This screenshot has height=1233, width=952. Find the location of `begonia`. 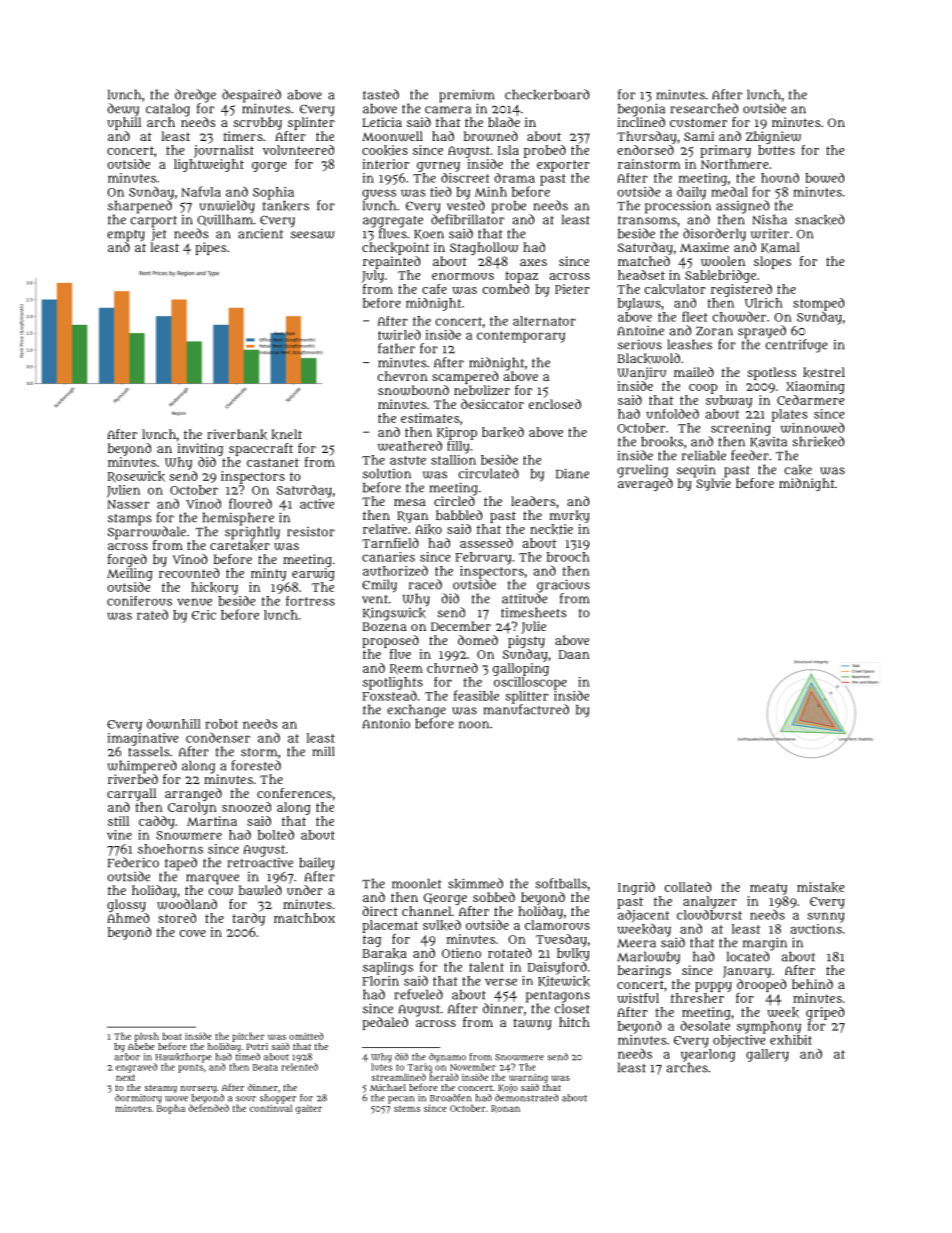

begonia is located at coordinates (641, 110).
